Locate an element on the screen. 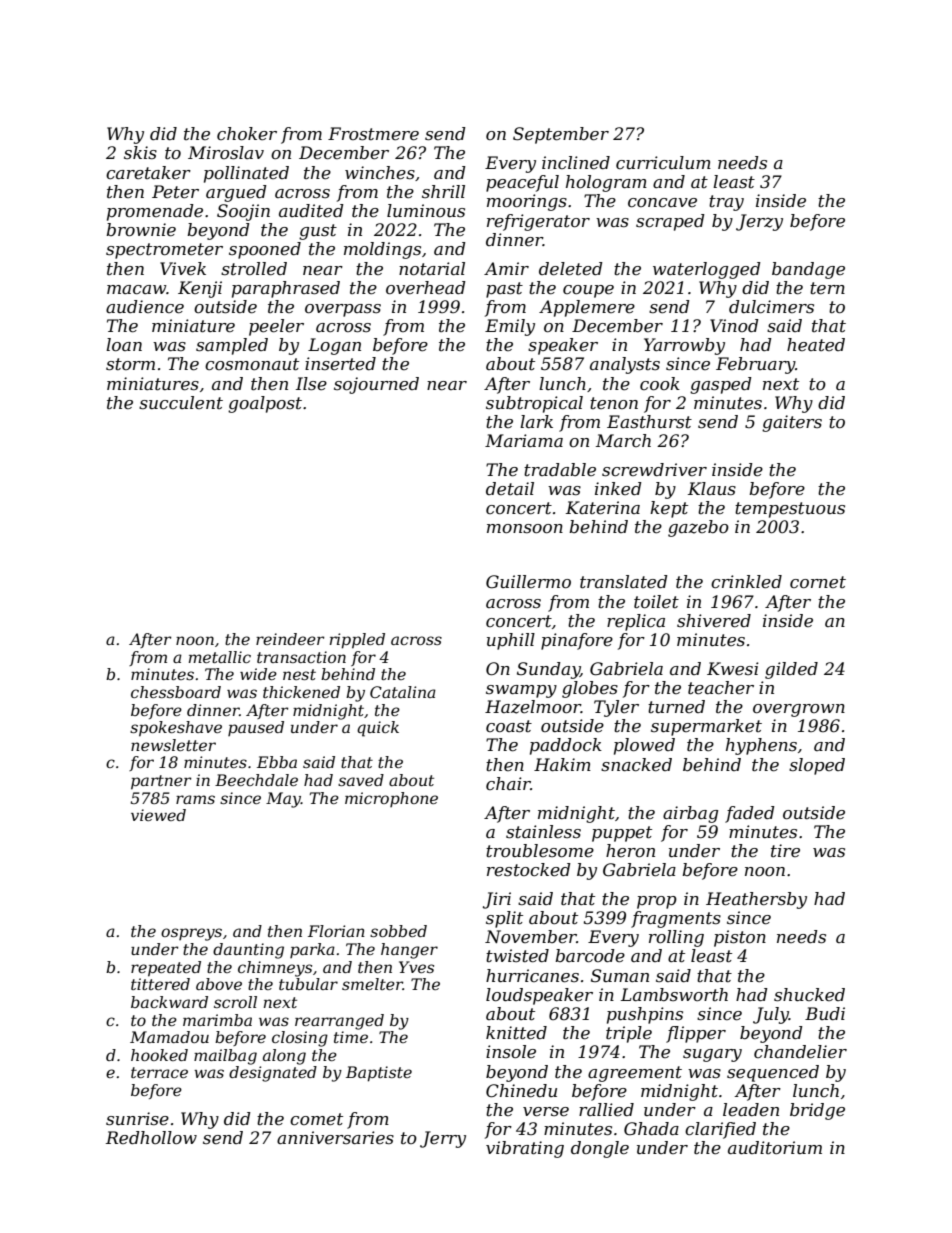 This screenshot has height=1233, width=952. Jiri is located at coordinates (497, 900).
